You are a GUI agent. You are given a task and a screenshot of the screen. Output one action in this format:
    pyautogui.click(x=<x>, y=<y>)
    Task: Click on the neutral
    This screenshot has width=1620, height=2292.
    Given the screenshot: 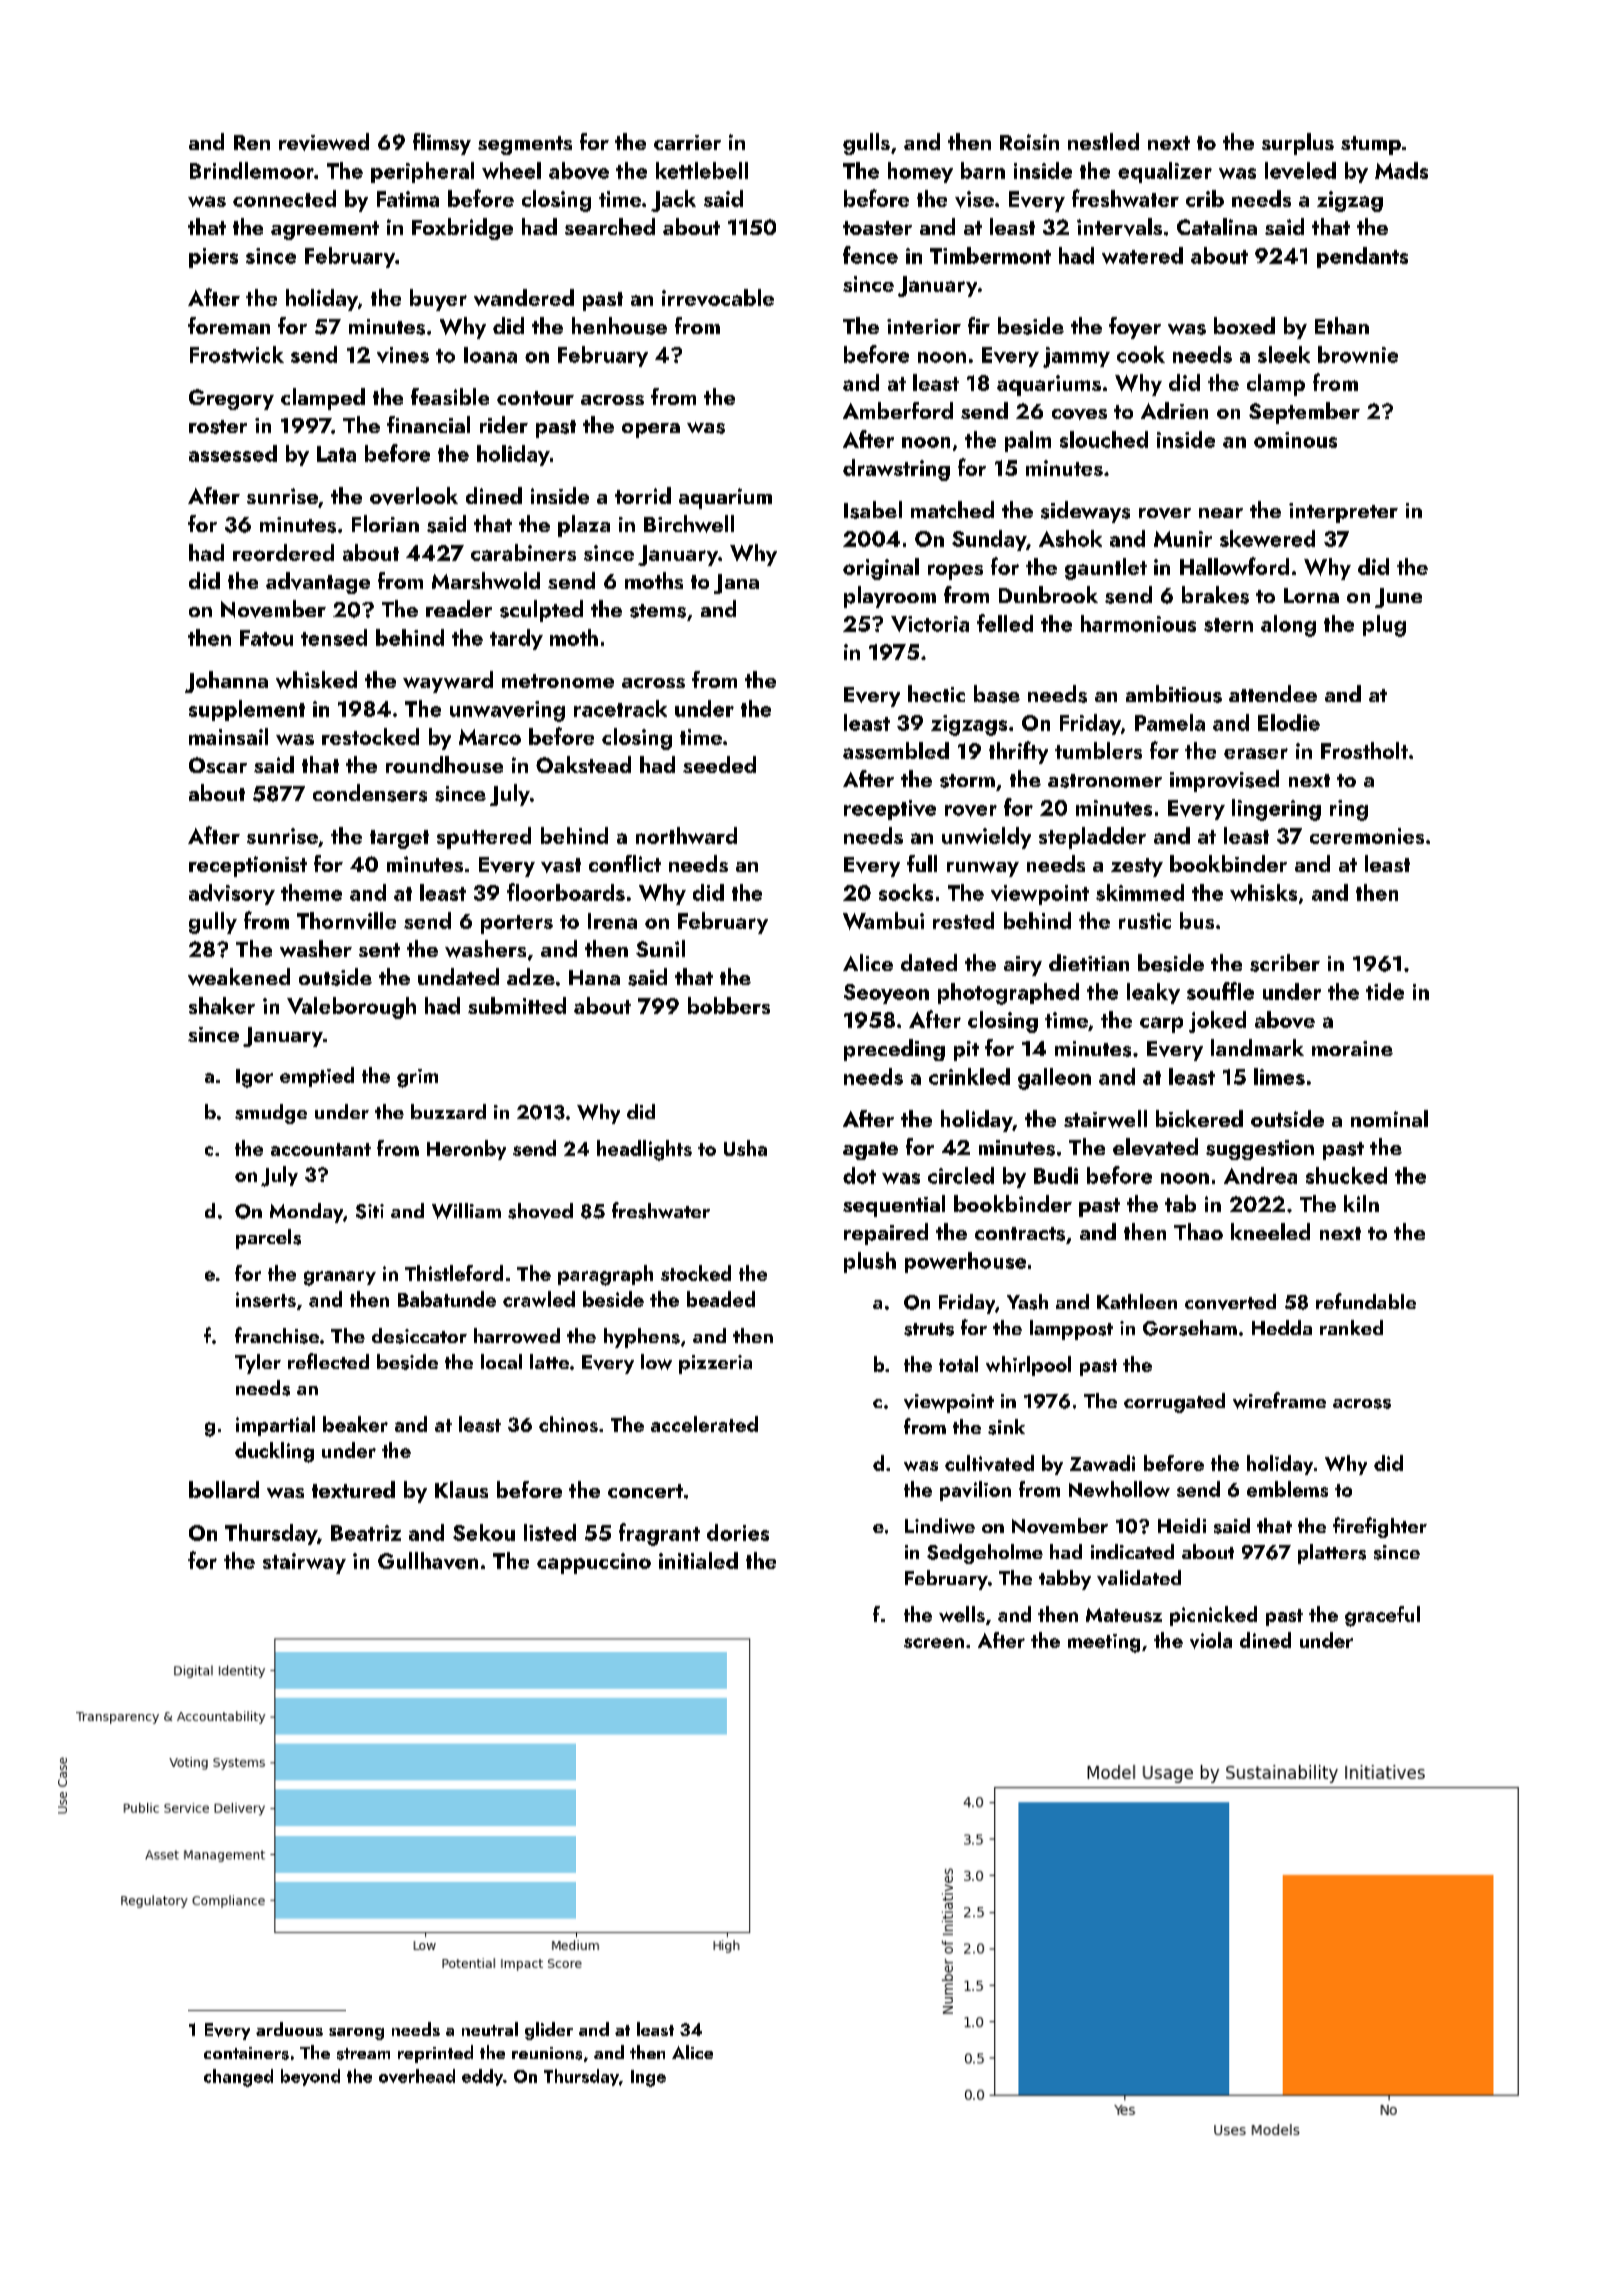 What is the action you would take?
    pyautogui.click(x=490, y=2029)
